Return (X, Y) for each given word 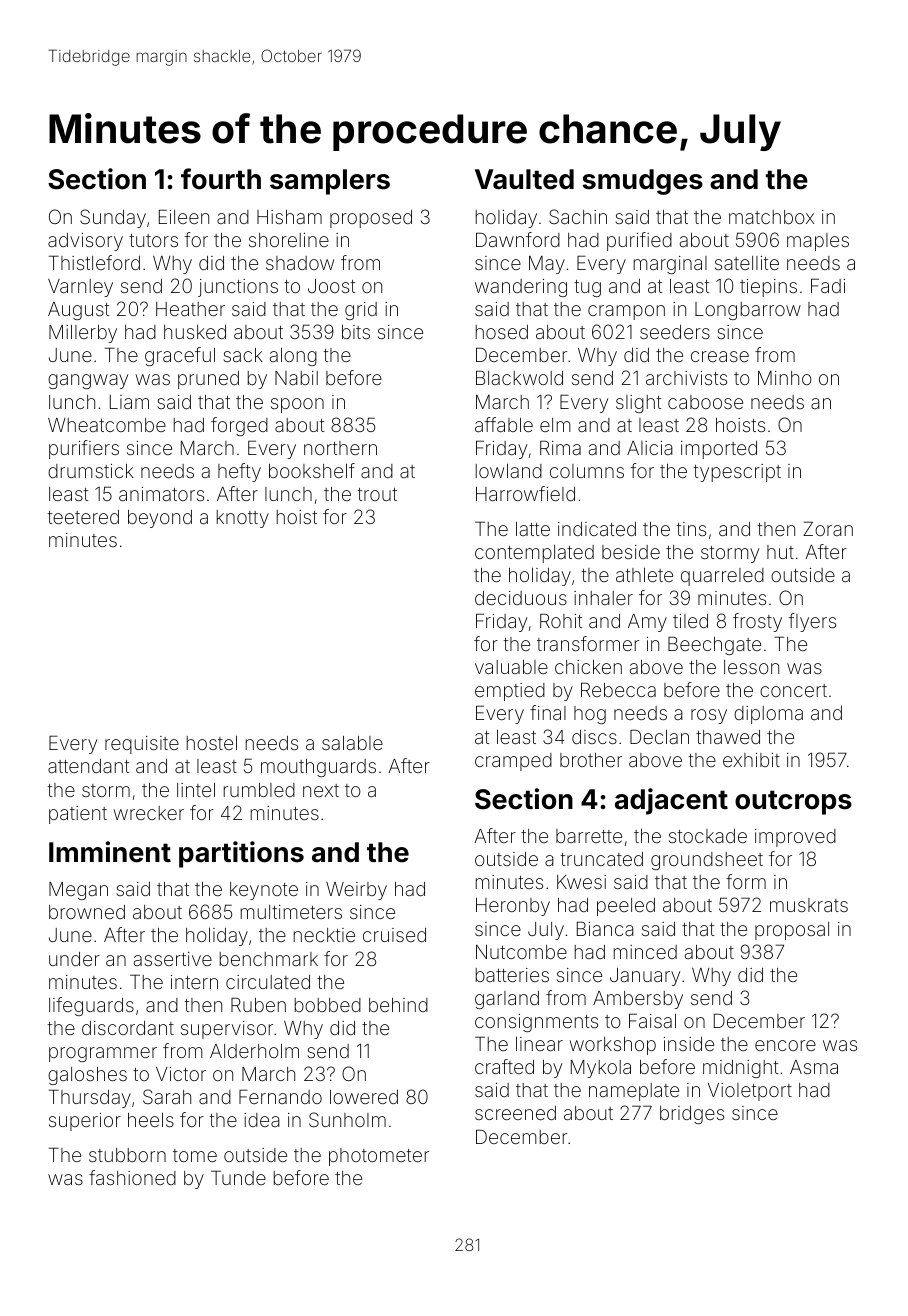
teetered (83, 517)
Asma (814, 1067)
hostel (212, 743)
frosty (757, 622)
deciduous (521, 598)
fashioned (132, 1177)
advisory (85, 242)
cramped (513, 762)
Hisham (289, 217)
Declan (659, 736)
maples (818, 242)
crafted (504, 1066)
